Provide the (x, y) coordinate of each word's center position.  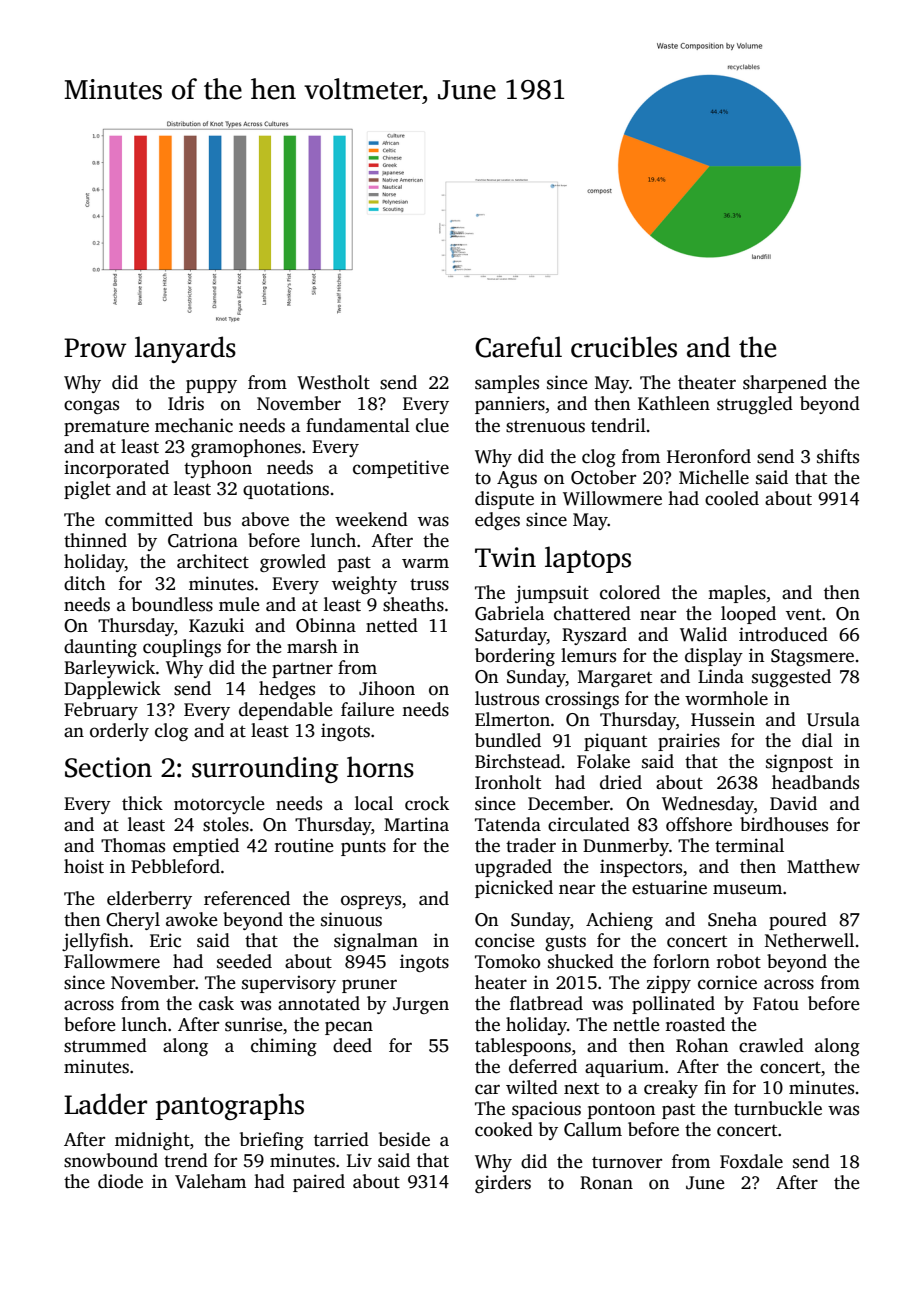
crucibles (624, 347)
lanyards (185, 349)
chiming (284, 1047)
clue (432, 425)
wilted (532, 1087)
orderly (119, 732)
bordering (515, 657)
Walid (703, 634)
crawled (771, 1045)
